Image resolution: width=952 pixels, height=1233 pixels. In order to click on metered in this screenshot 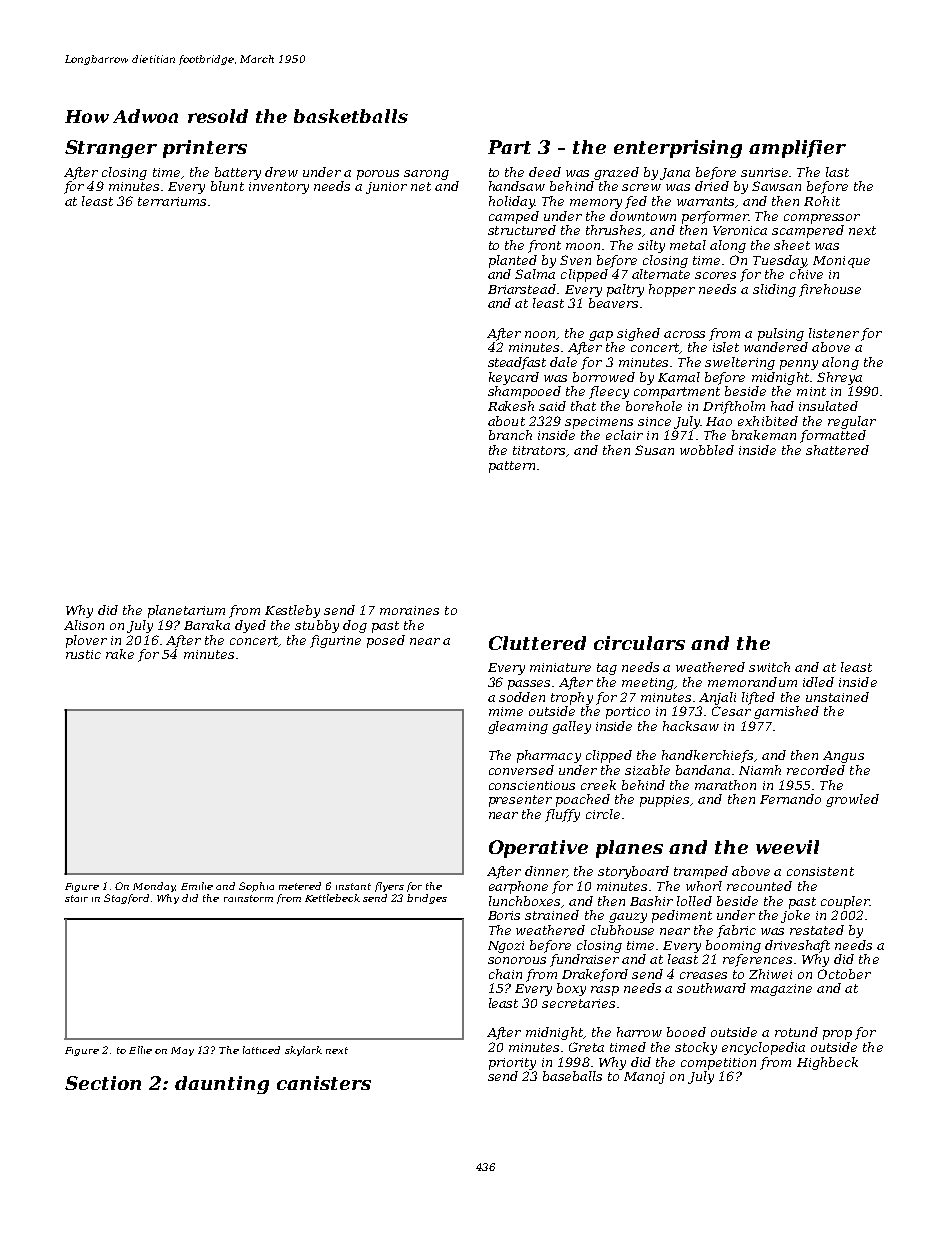, I will do `click(300, 886)`.
